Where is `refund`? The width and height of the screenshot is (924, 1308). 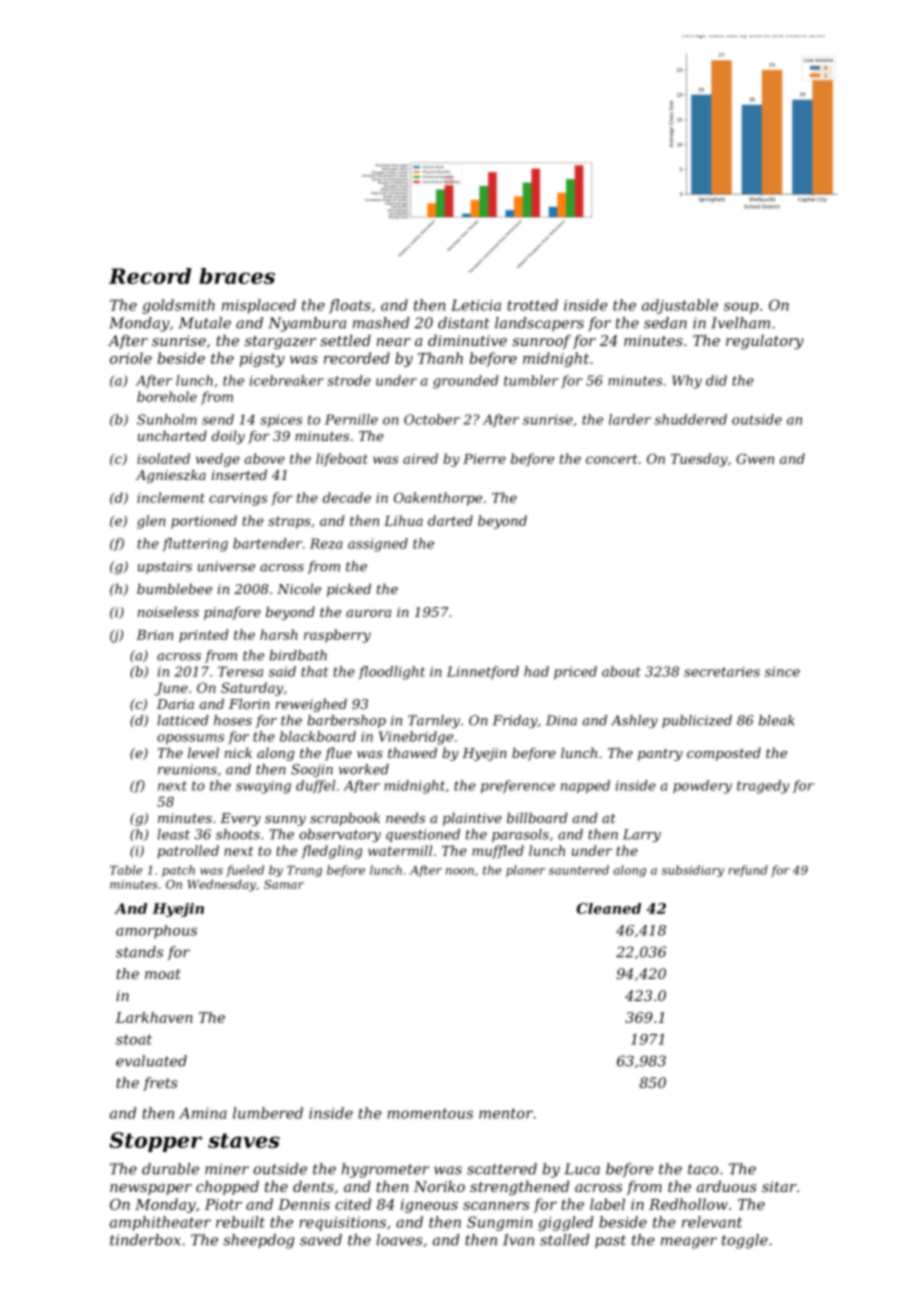 refund is located at coordinates (748, 871).
